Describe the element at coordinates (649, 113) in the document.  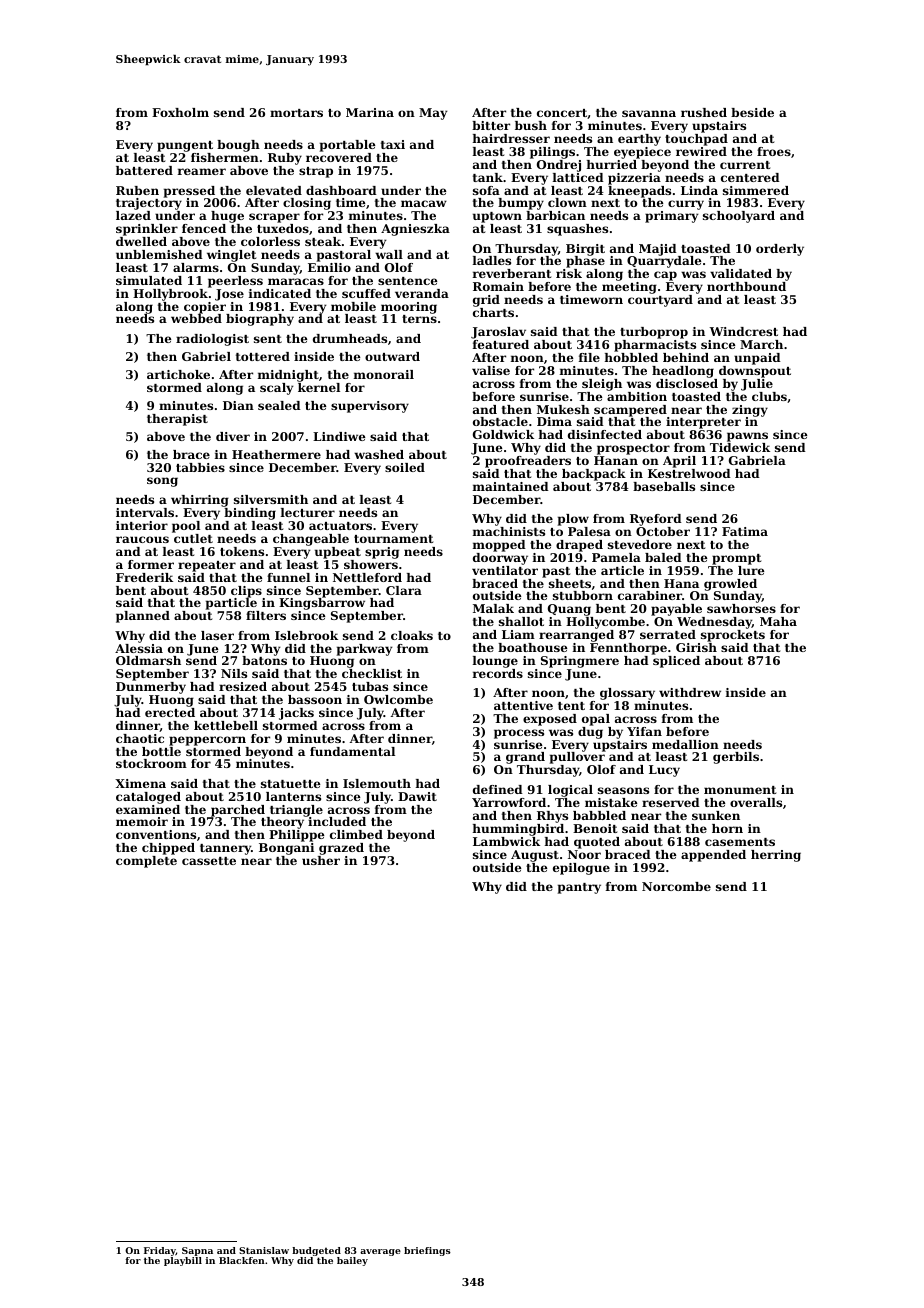
I see `savanna` at that location.
